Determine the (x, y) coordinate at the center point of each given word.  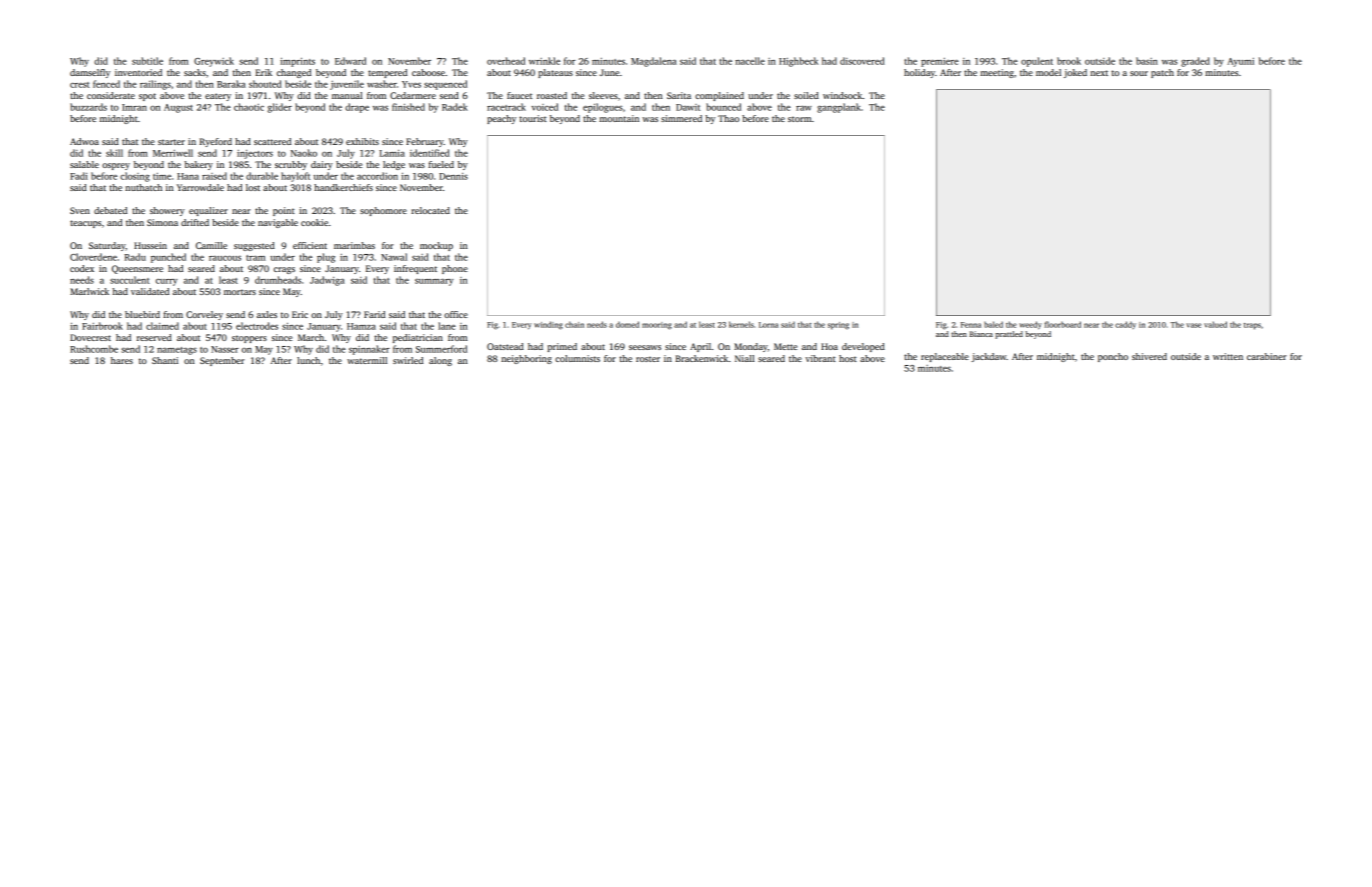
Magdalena (654, 62)
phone (455, 269)
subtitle (147, 61)
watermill (367, 360)
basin (1147, 61)
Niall (745, 358)
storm (800, 119)
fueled (441, 164)
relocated (430, 210)
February (425, 142)
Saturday (107, 246)
